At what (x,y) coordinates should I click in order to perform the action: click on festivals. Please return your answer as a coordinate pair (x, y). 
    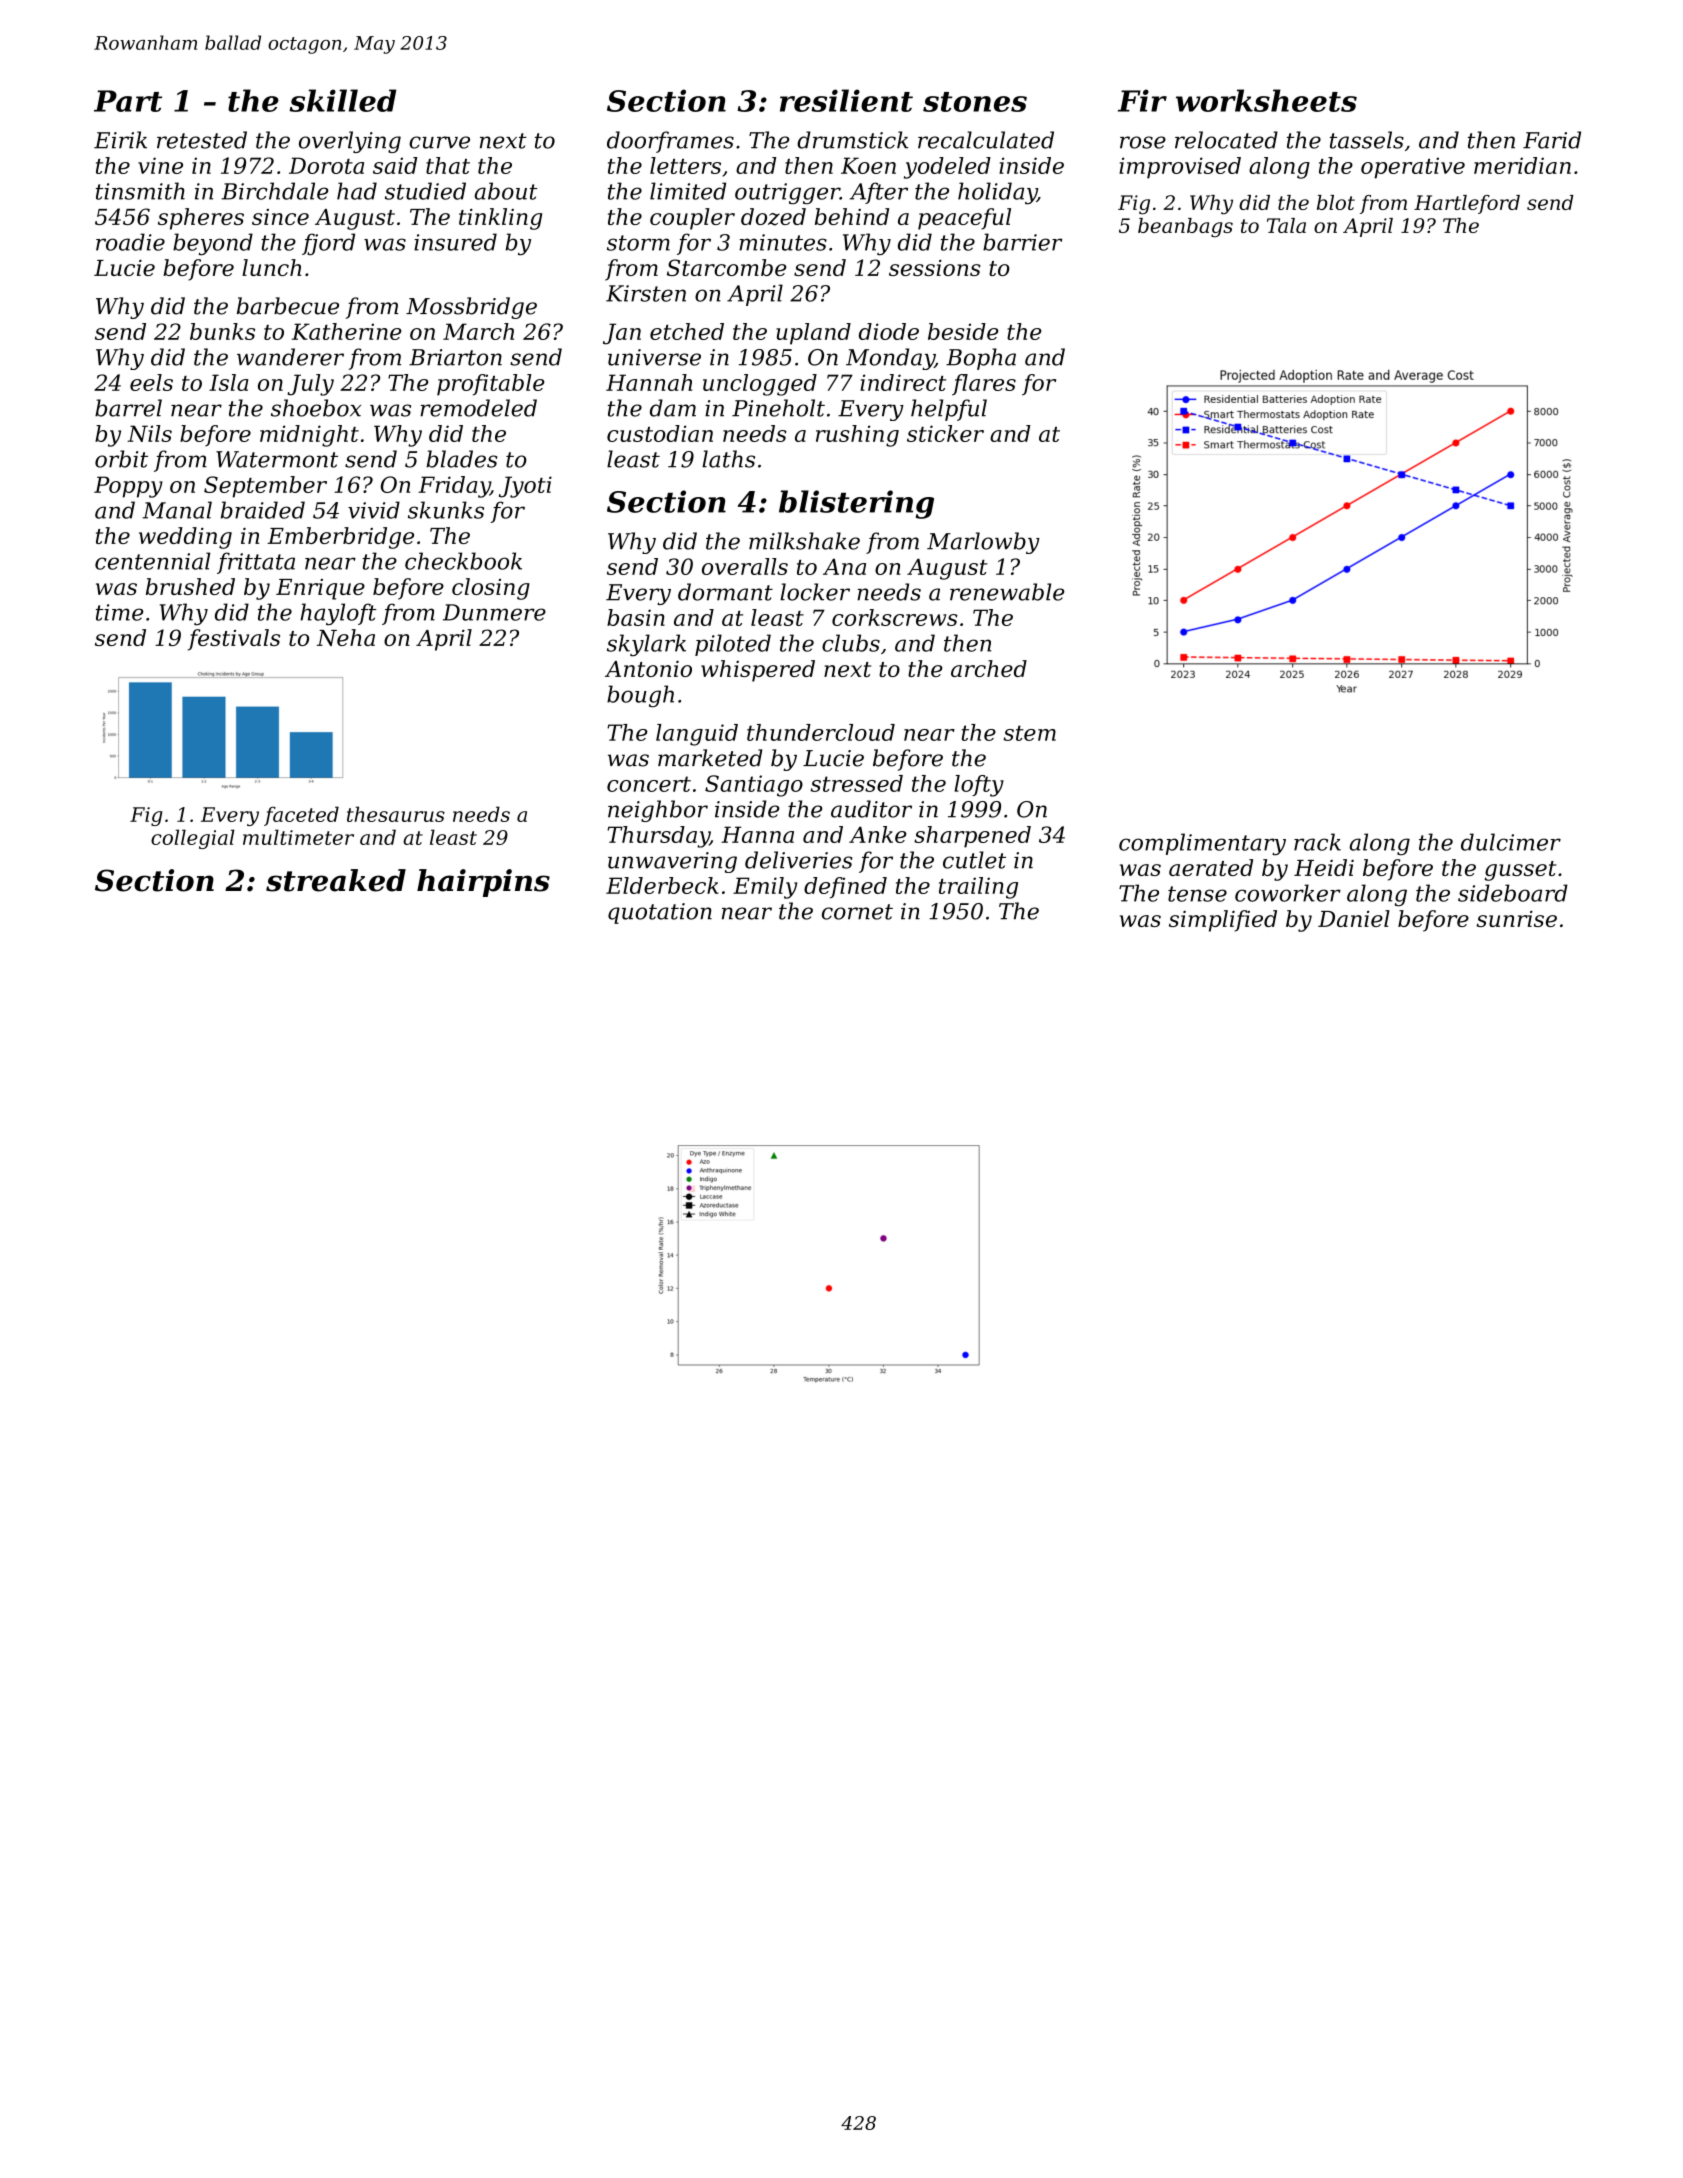
    Looking at the image, I should click on (234, 640).
